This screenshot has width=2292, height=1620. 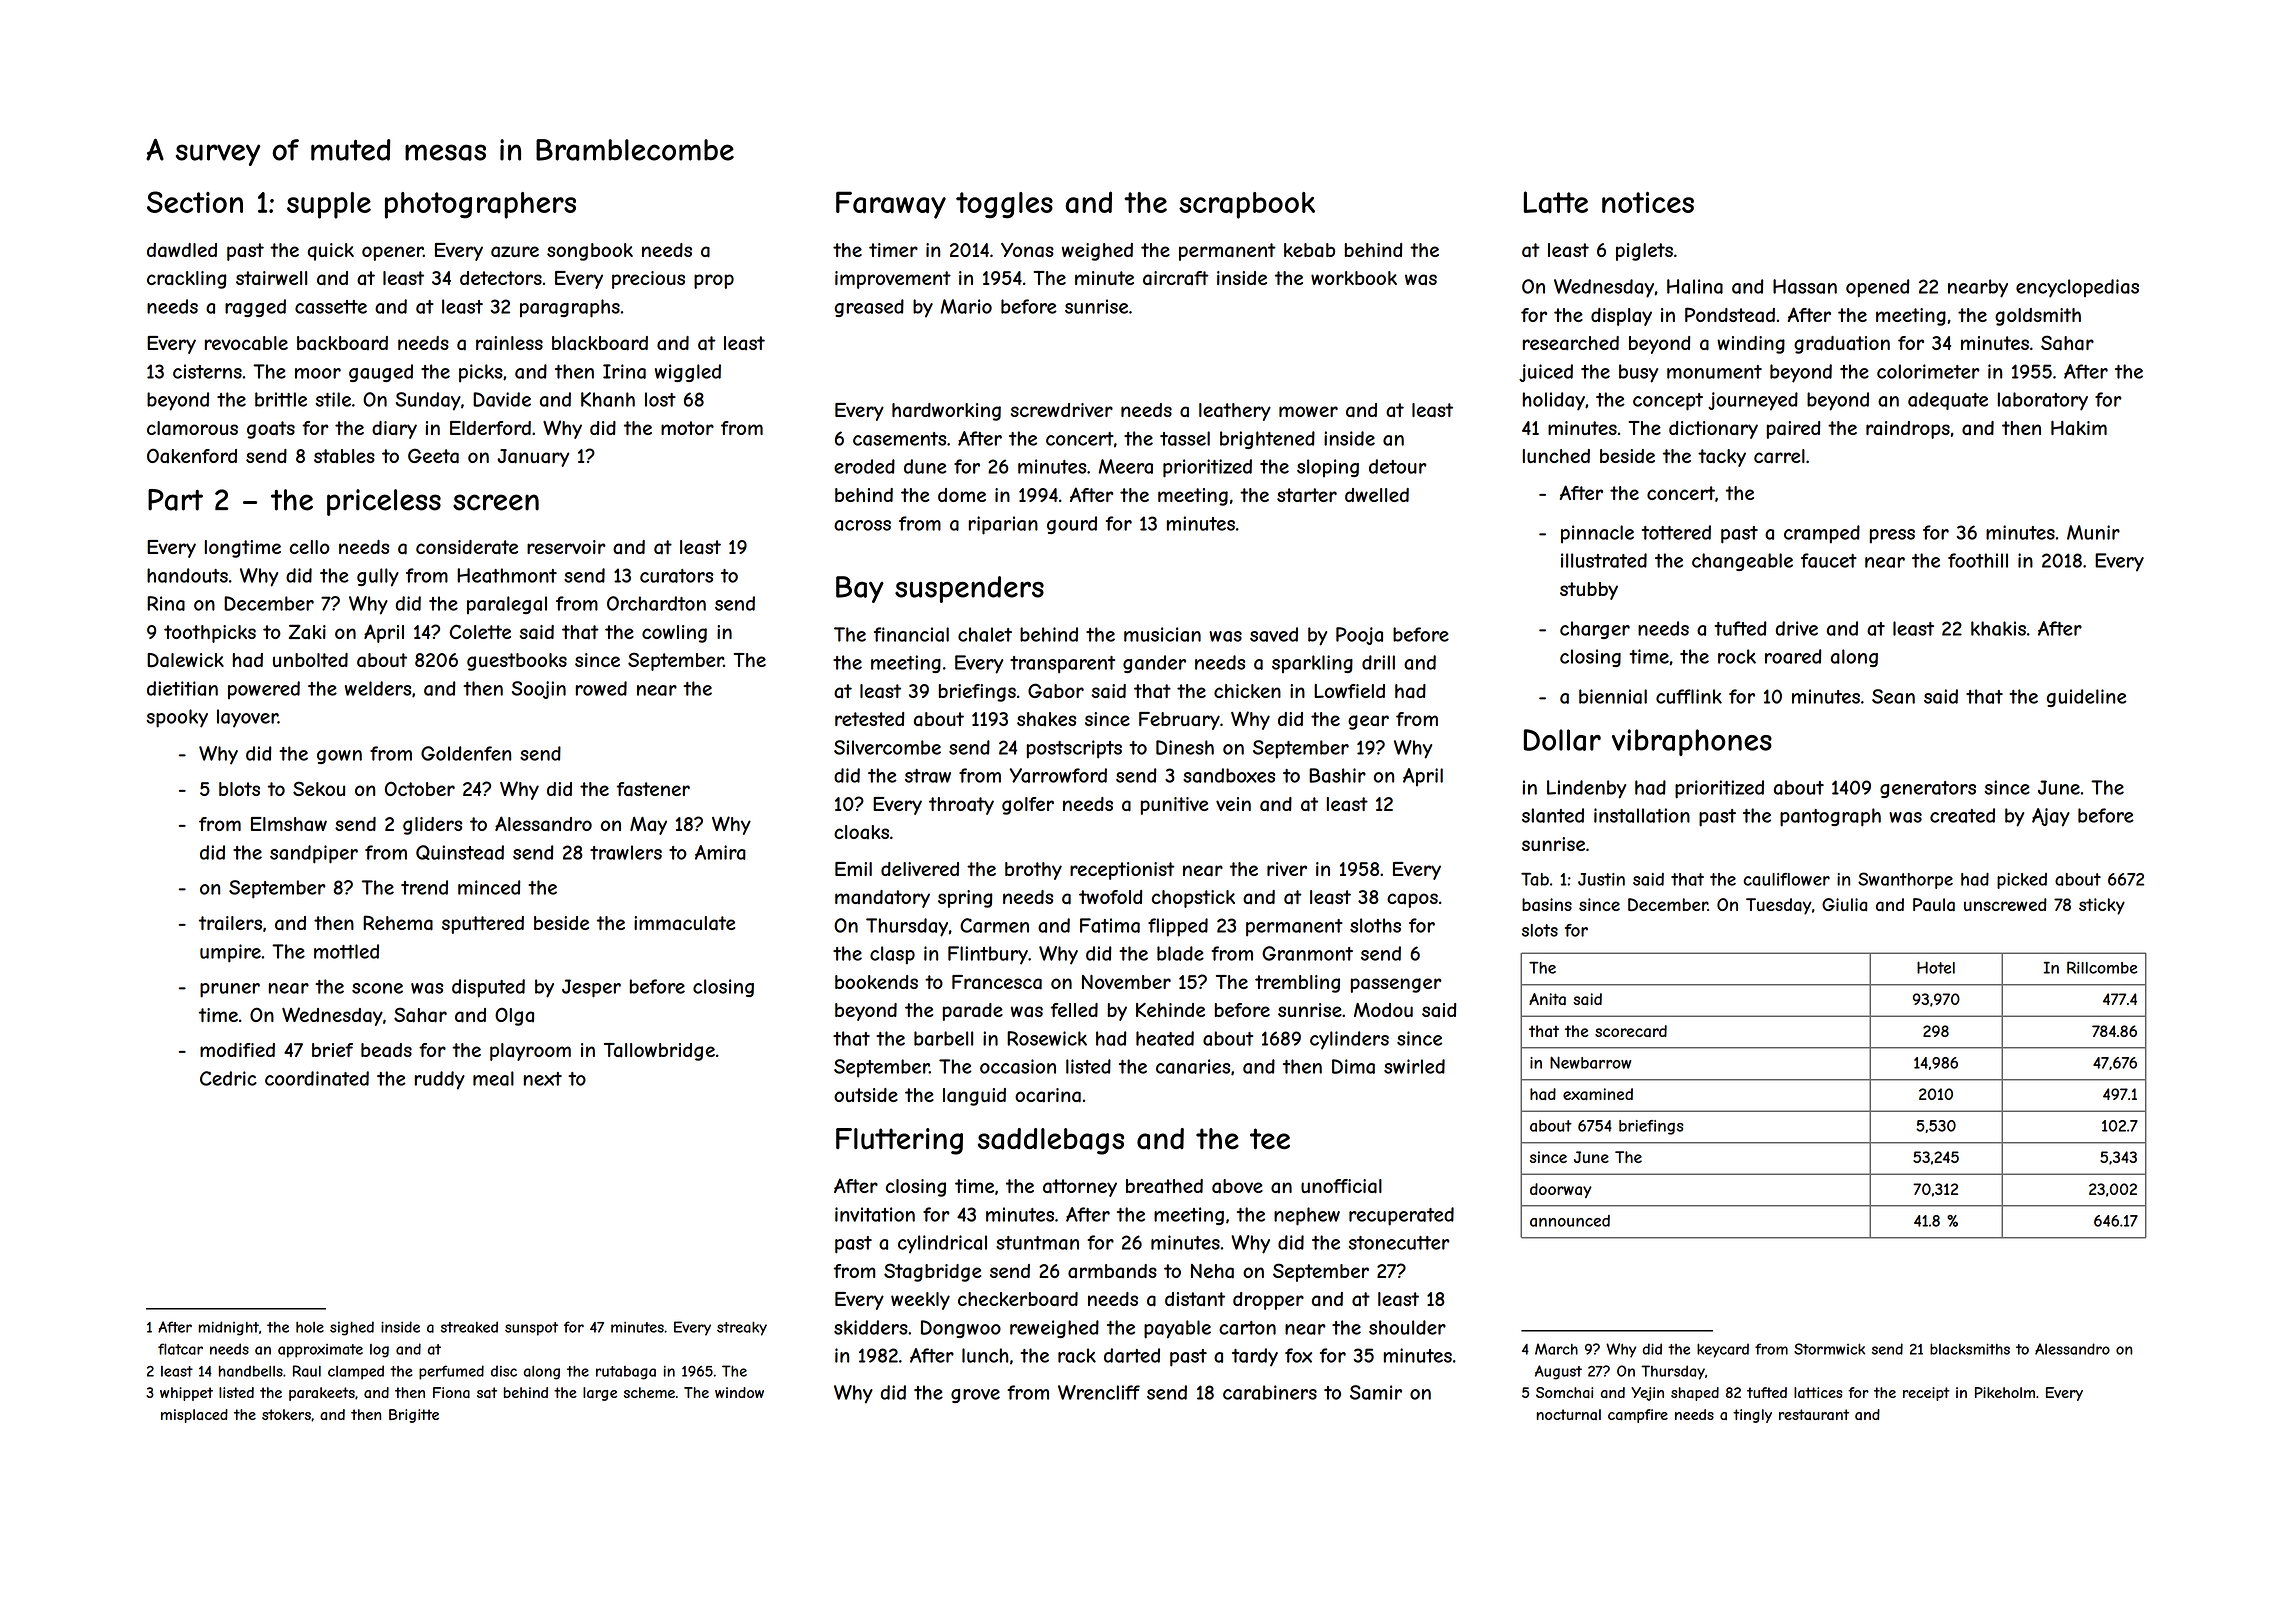 What do you see at coordinates (1570, 1221) in the screenshot?
I see `announced` at bounding box center [1570, 1221].
